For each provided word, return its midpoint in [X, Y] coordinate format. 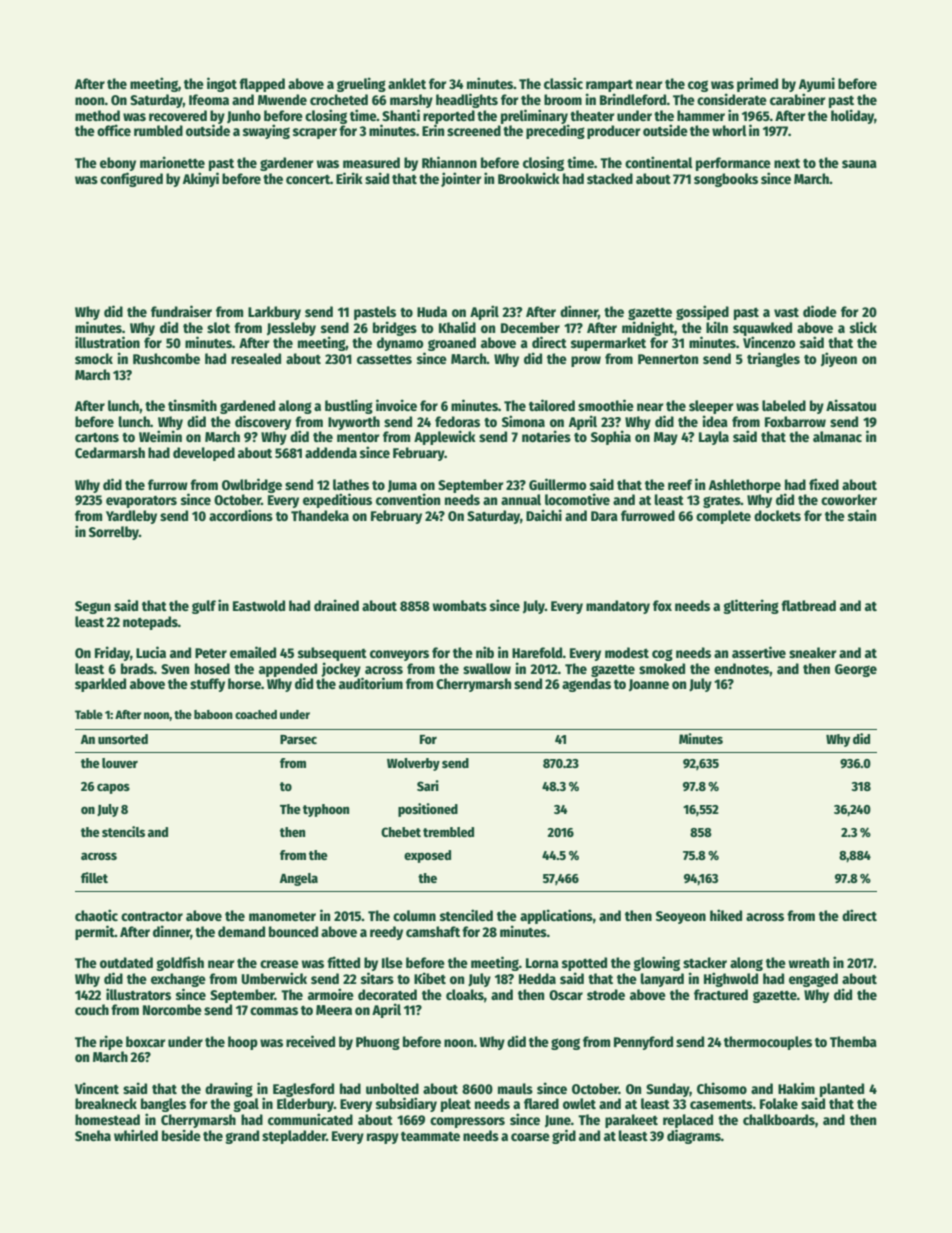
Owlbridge [252, 485]
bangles [163, 1105]
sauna [859, 164]
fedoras [457, 421]
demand [241, 931]
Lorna [542, 963]
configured [131, 179]
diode [820, 311]
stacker [705, 962]
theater [592, 115]
